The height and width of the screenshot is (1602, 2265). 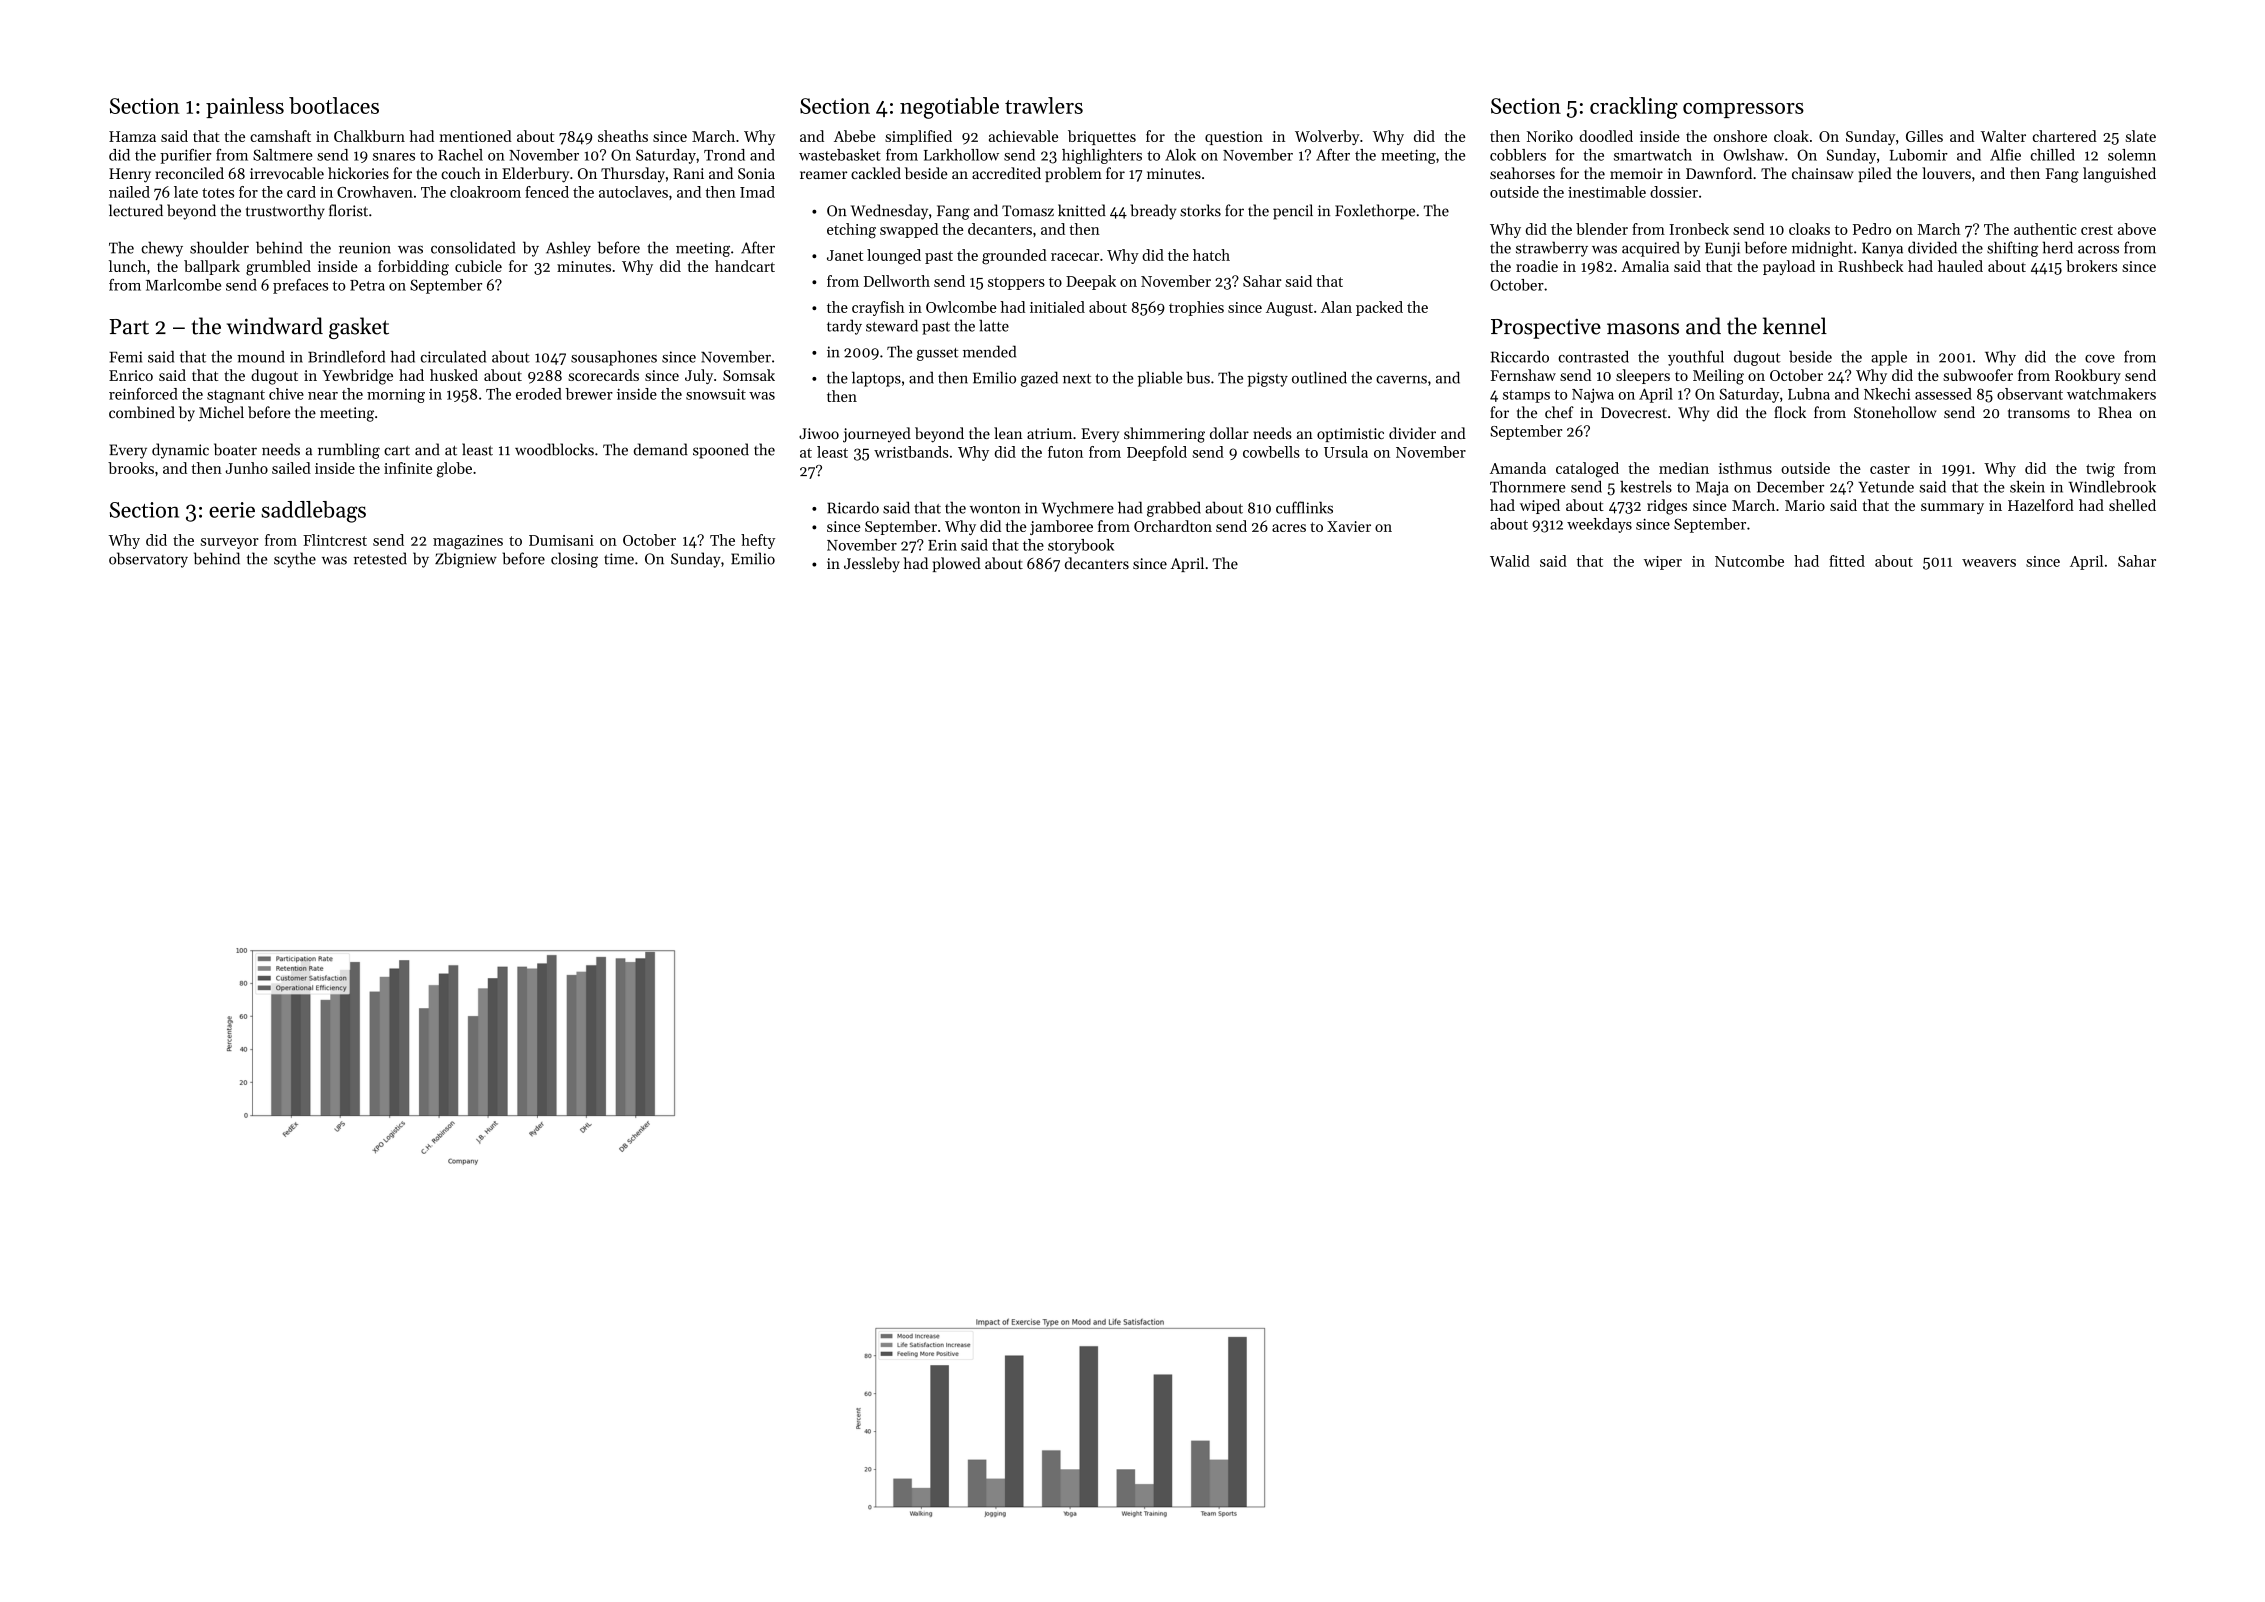 I want to click on Walid, so click(x=1510, y=561).
